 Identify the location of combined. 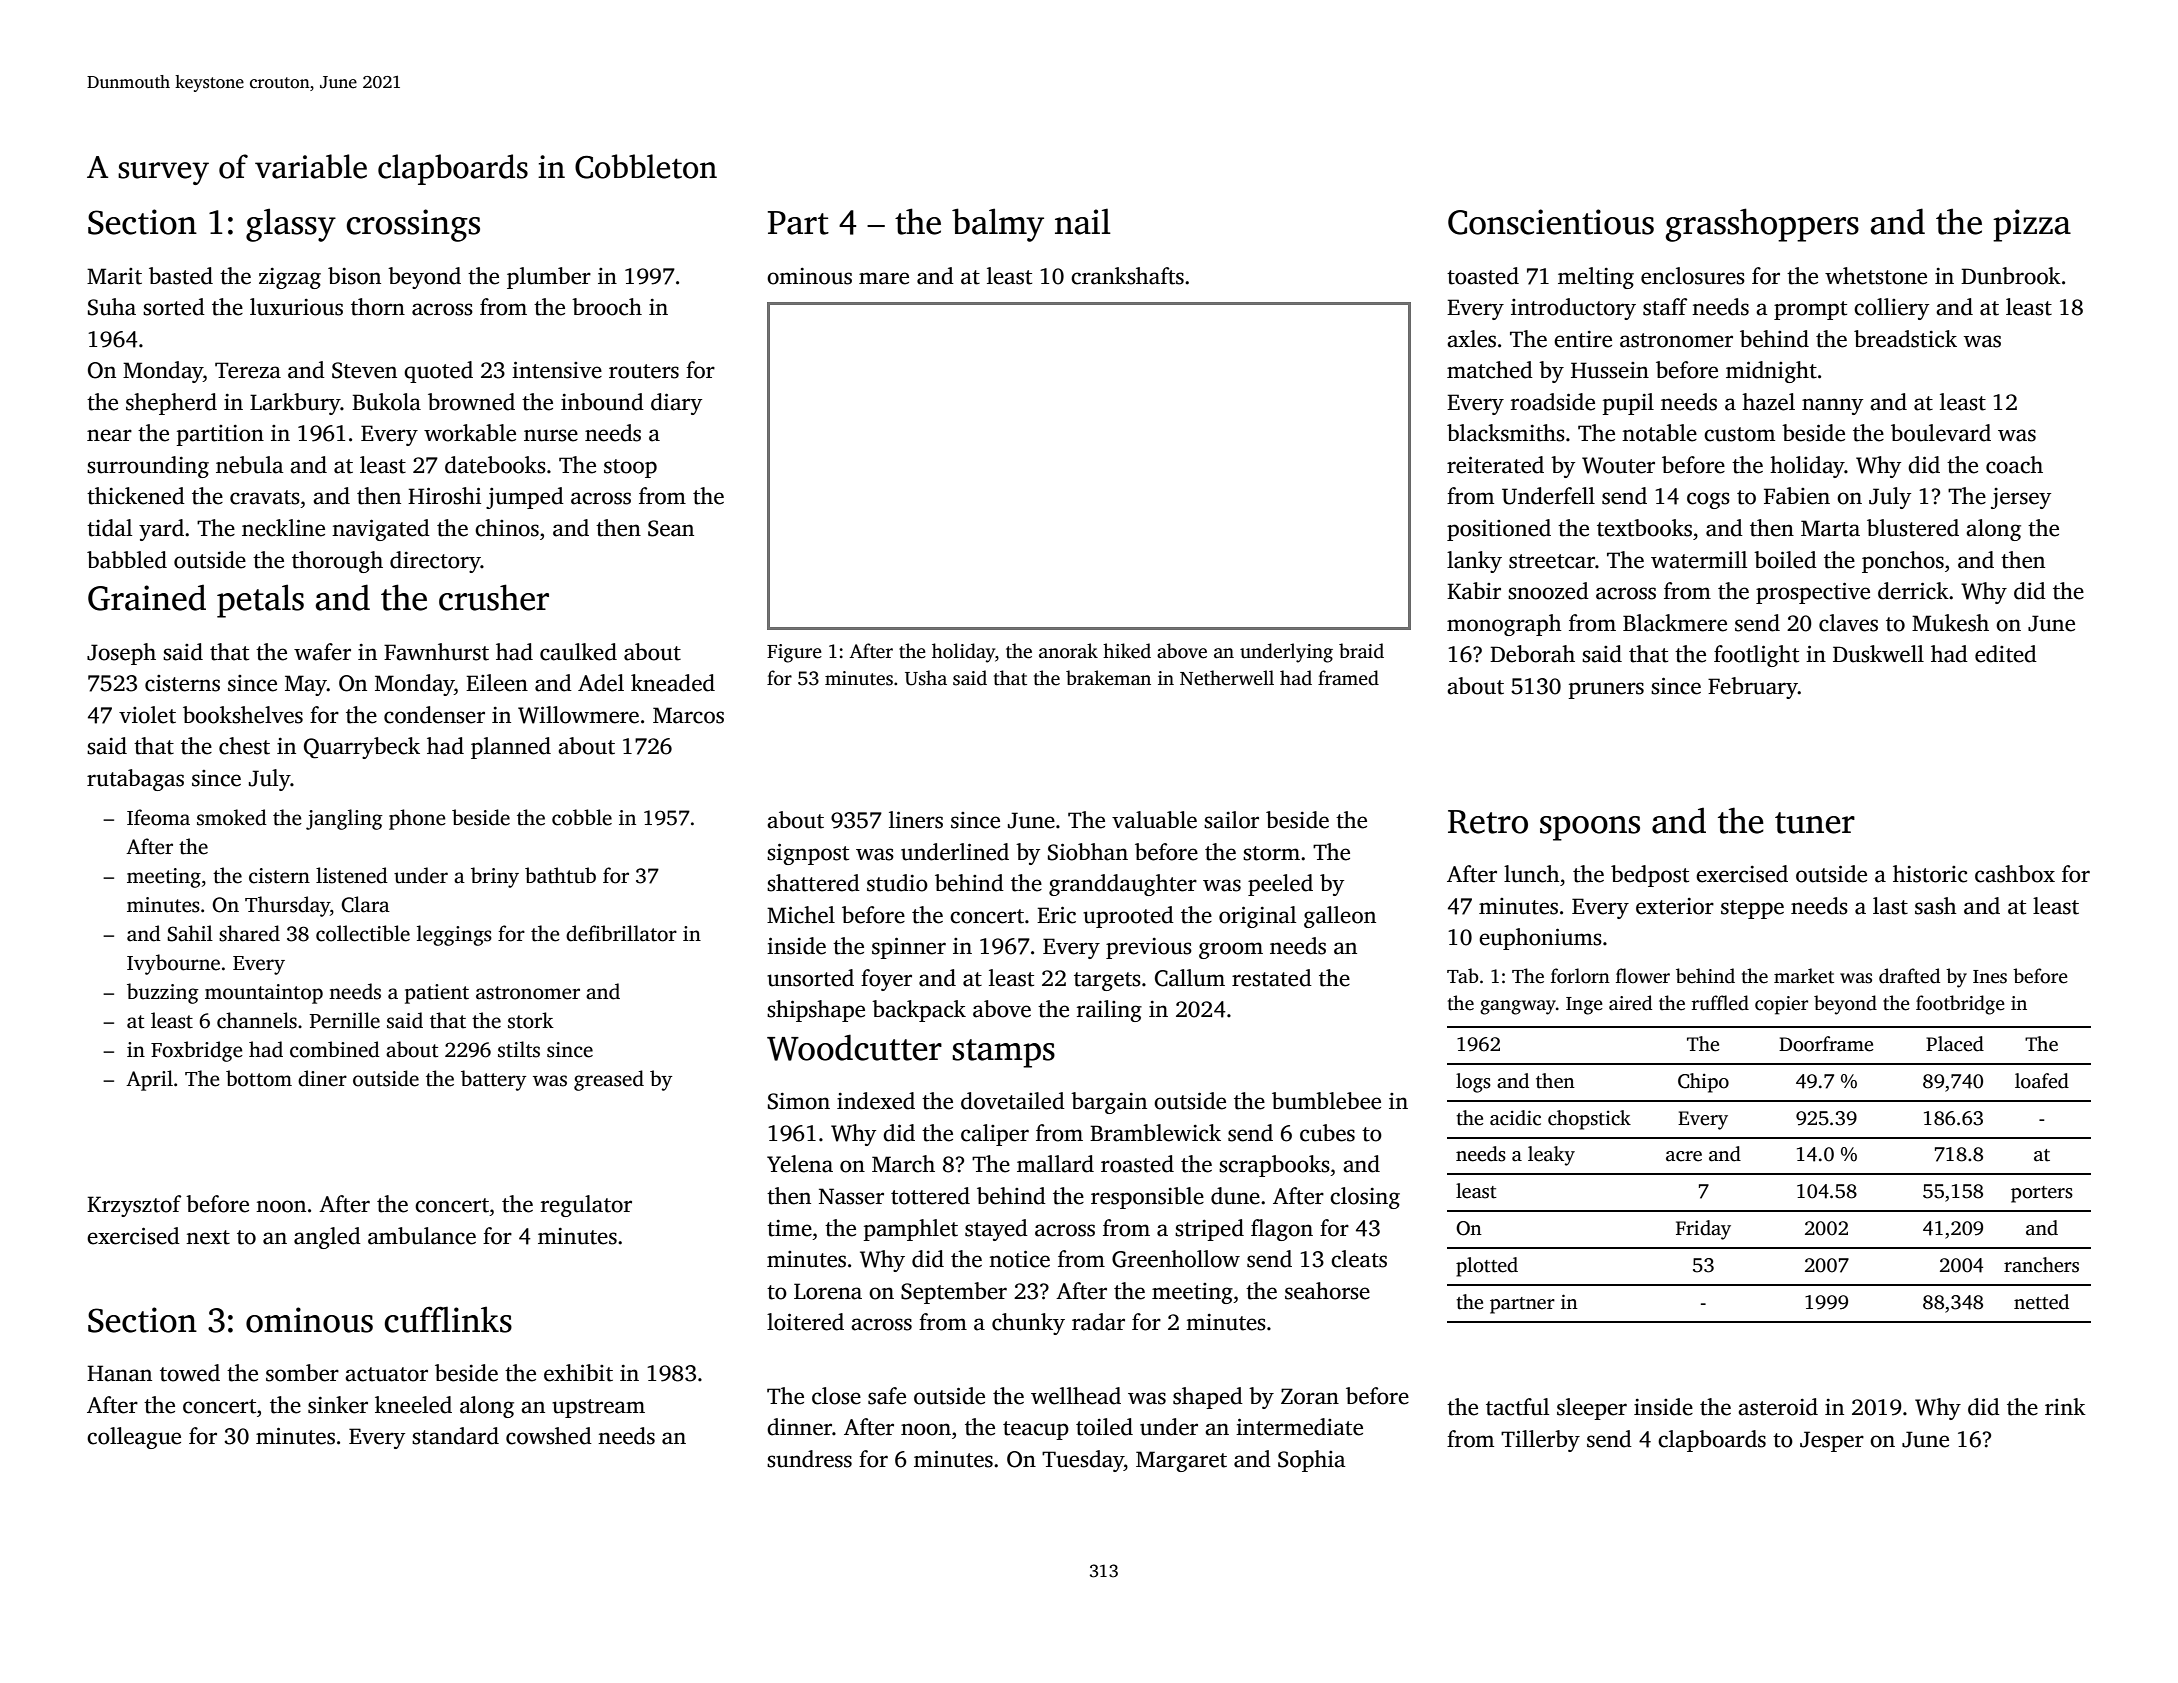
(335, 1049).
